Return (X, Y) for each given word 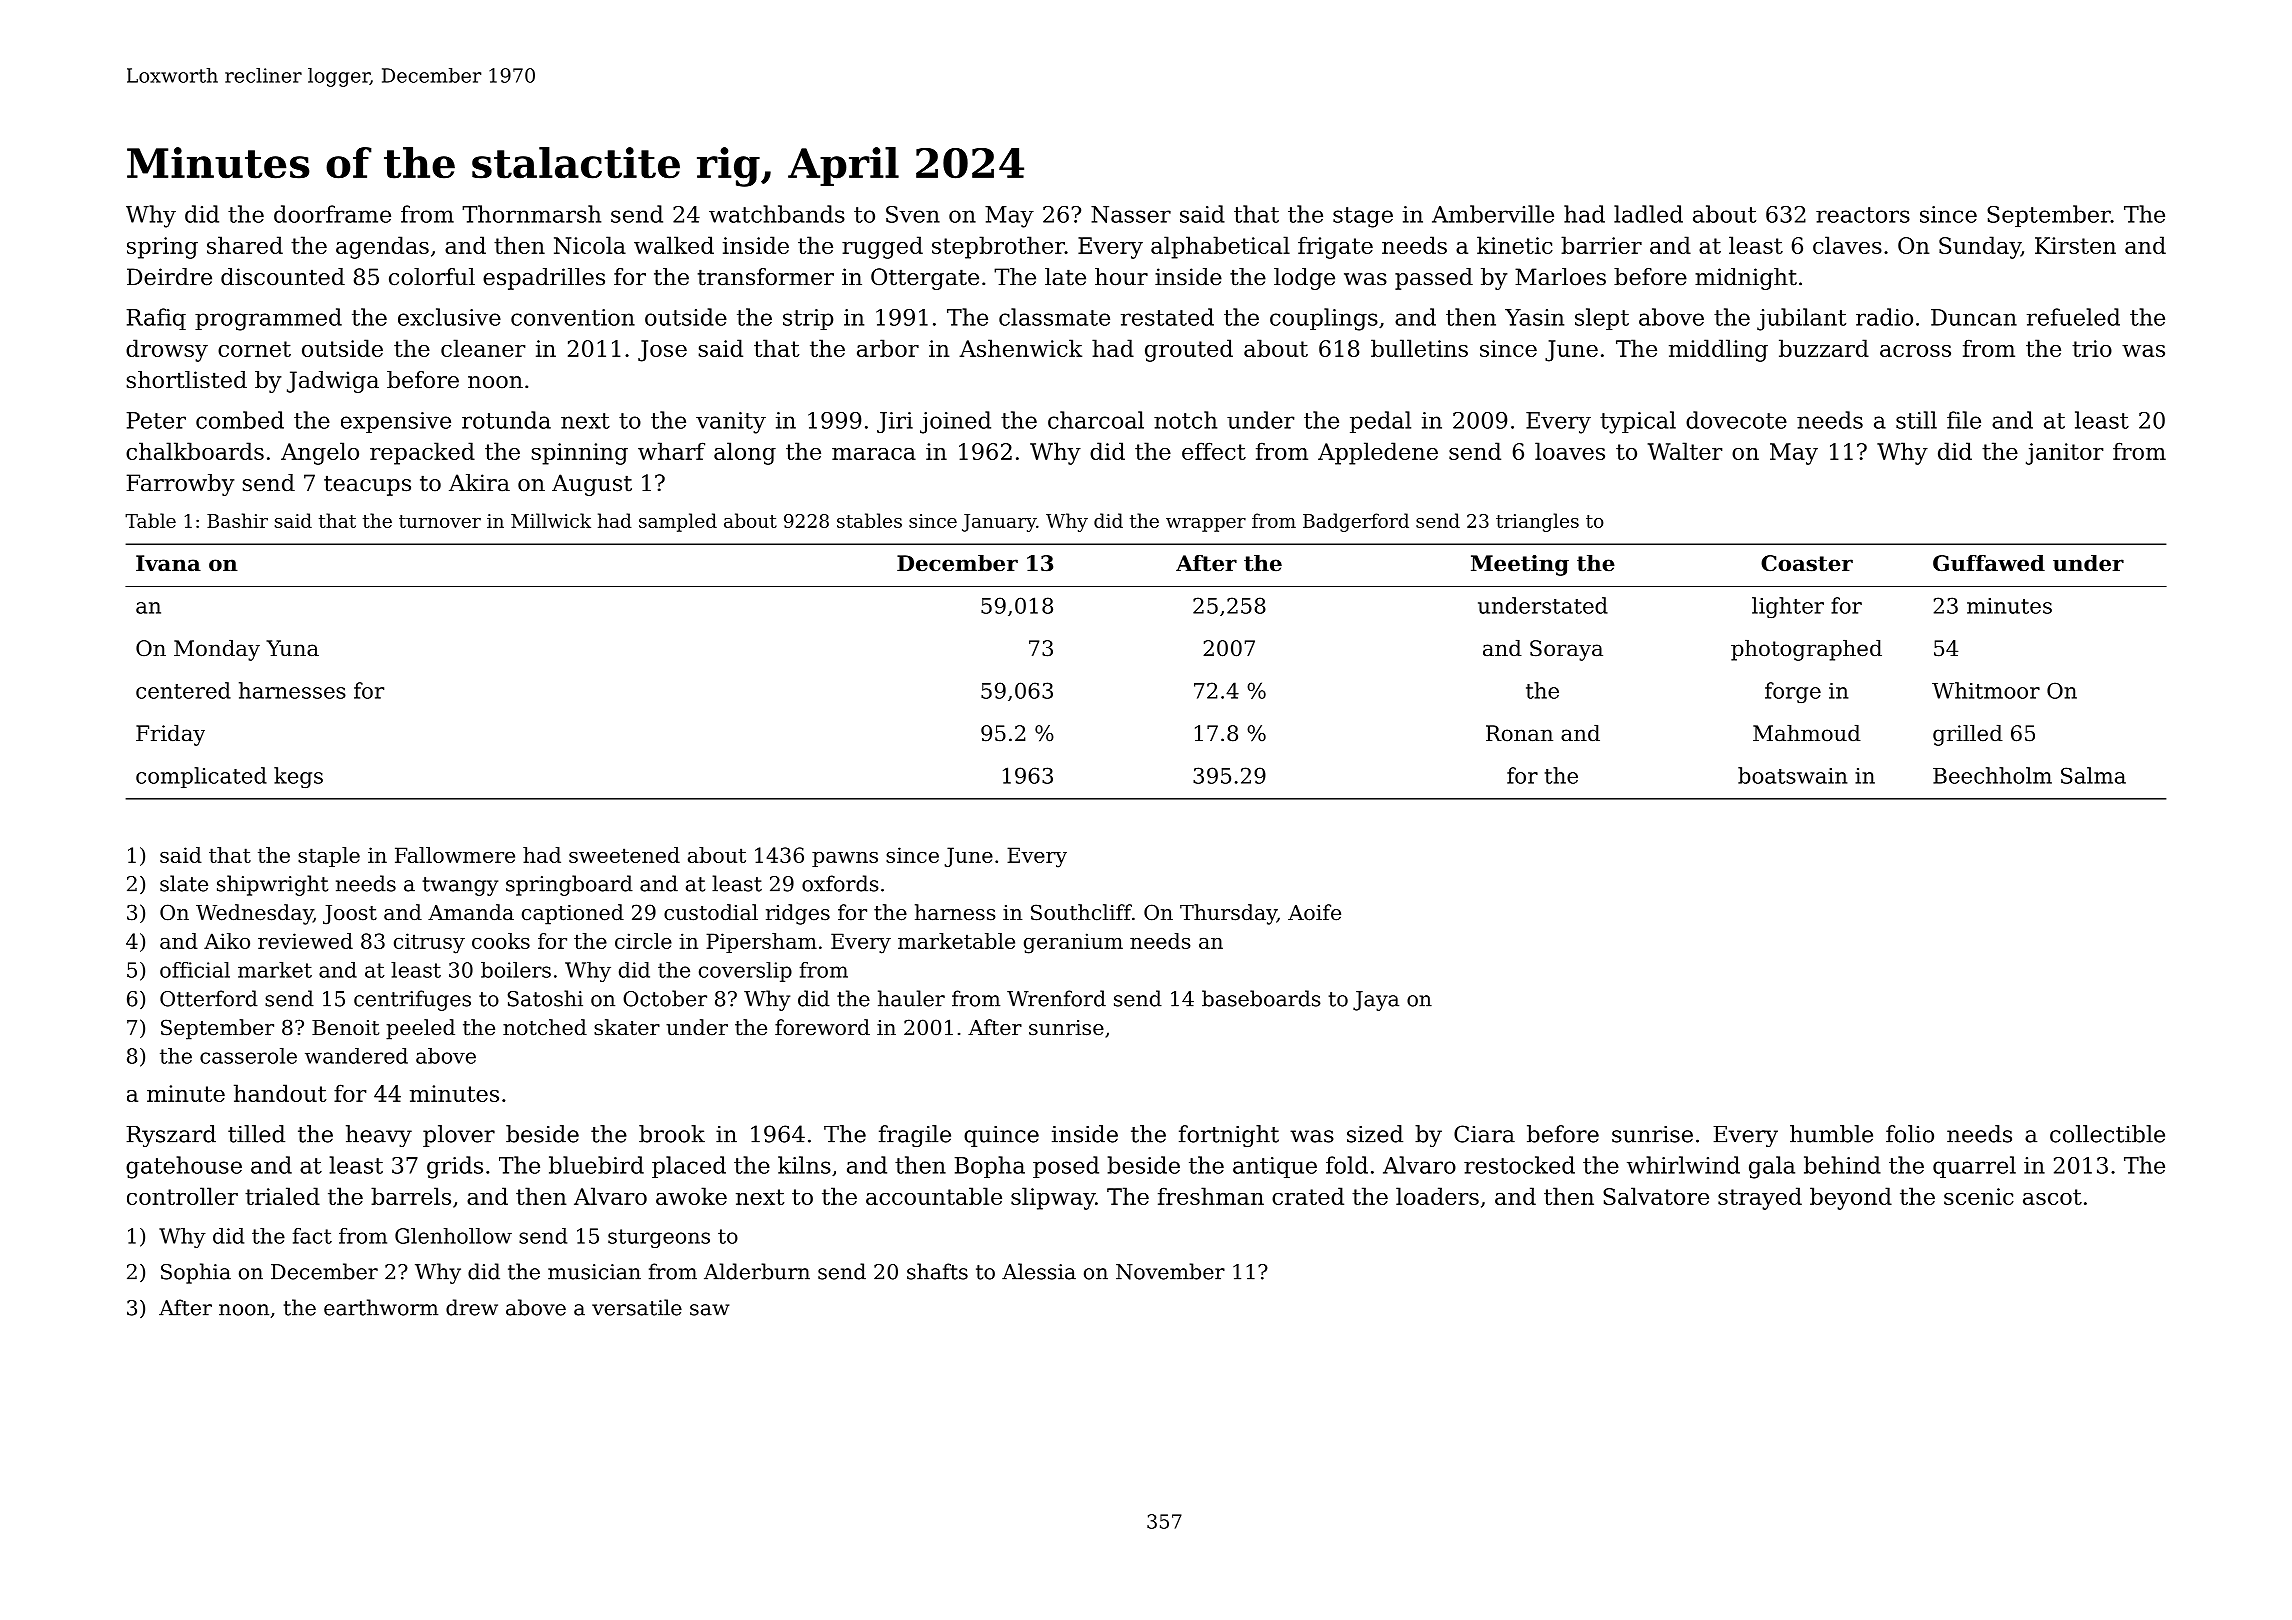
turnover (440, 521)
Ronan (1519, 733)
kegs (298, 777)
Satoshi (545, 998)
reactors (1863, 215)
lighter (1788, 607)
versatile (637, 1307)
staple (329, 857)
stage (1363, 217)
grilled (1968, 735)
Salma (2093, 775)
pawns (845, 859)
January (999, 523)
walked (674, 245)
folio (1910, 1134)
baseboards (1261, 998)
